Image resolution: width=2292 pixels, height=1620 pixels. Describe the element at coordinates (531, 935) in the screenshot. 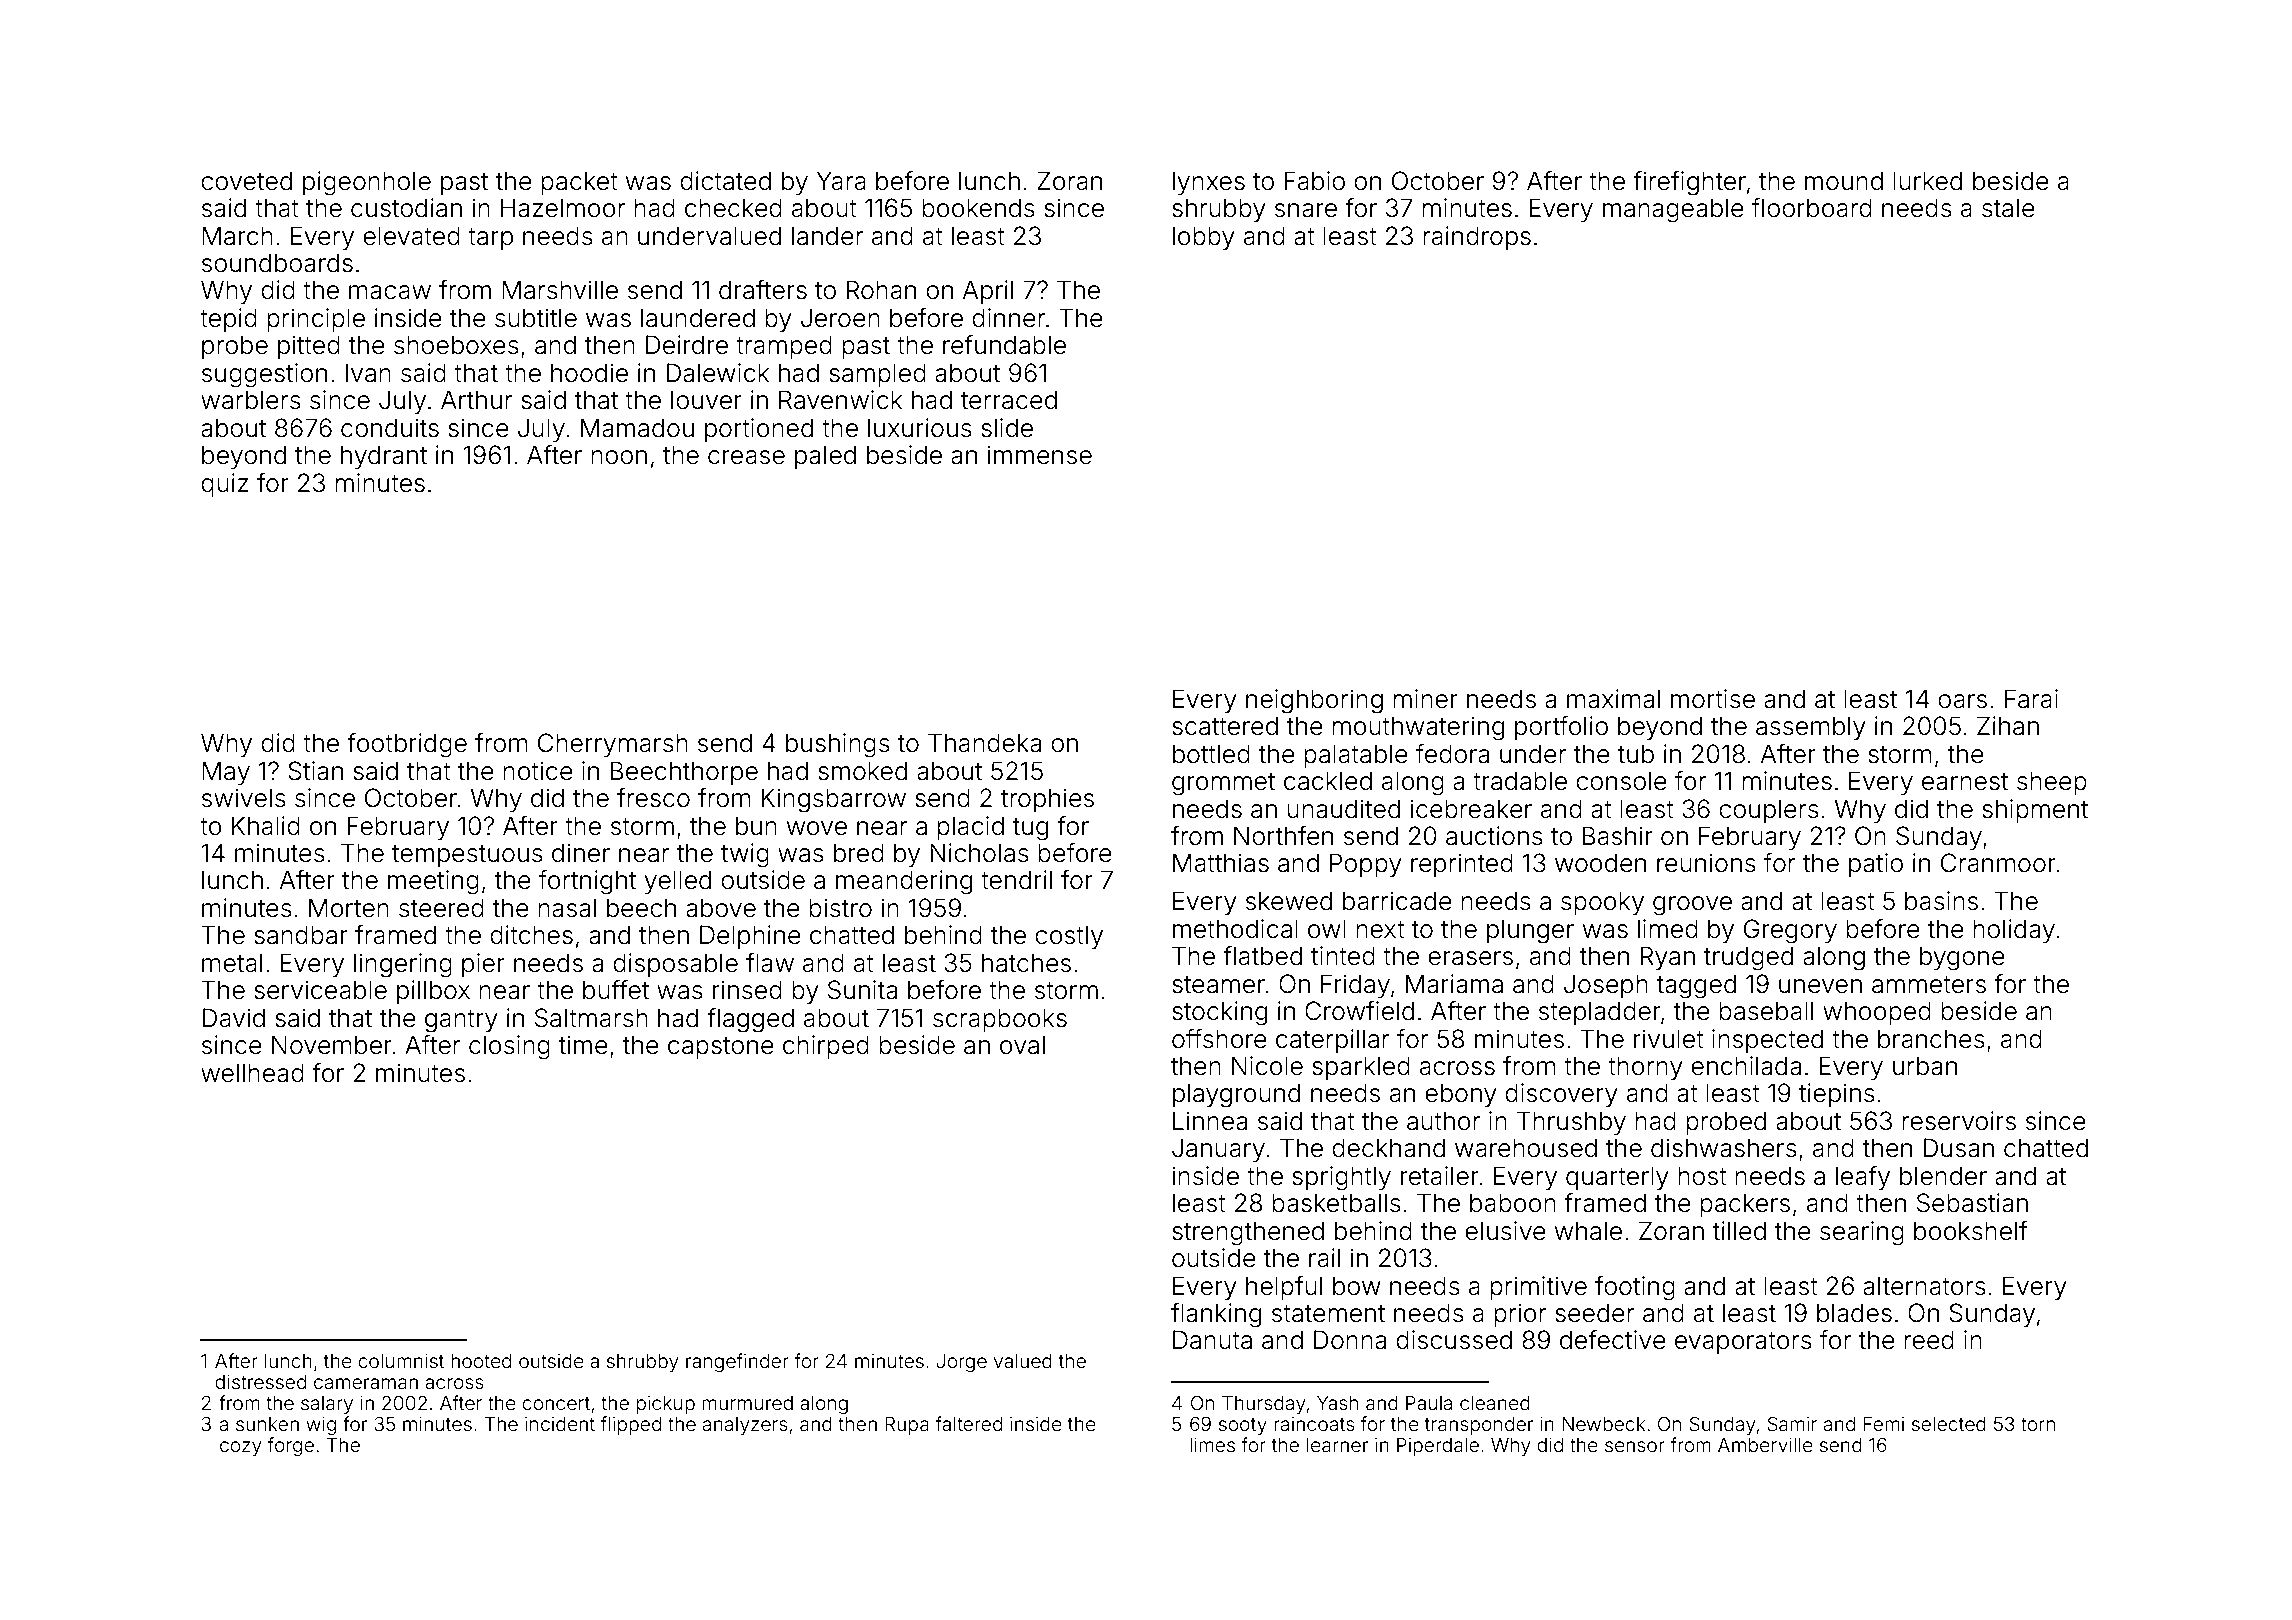

I see `ditches` at that location.
